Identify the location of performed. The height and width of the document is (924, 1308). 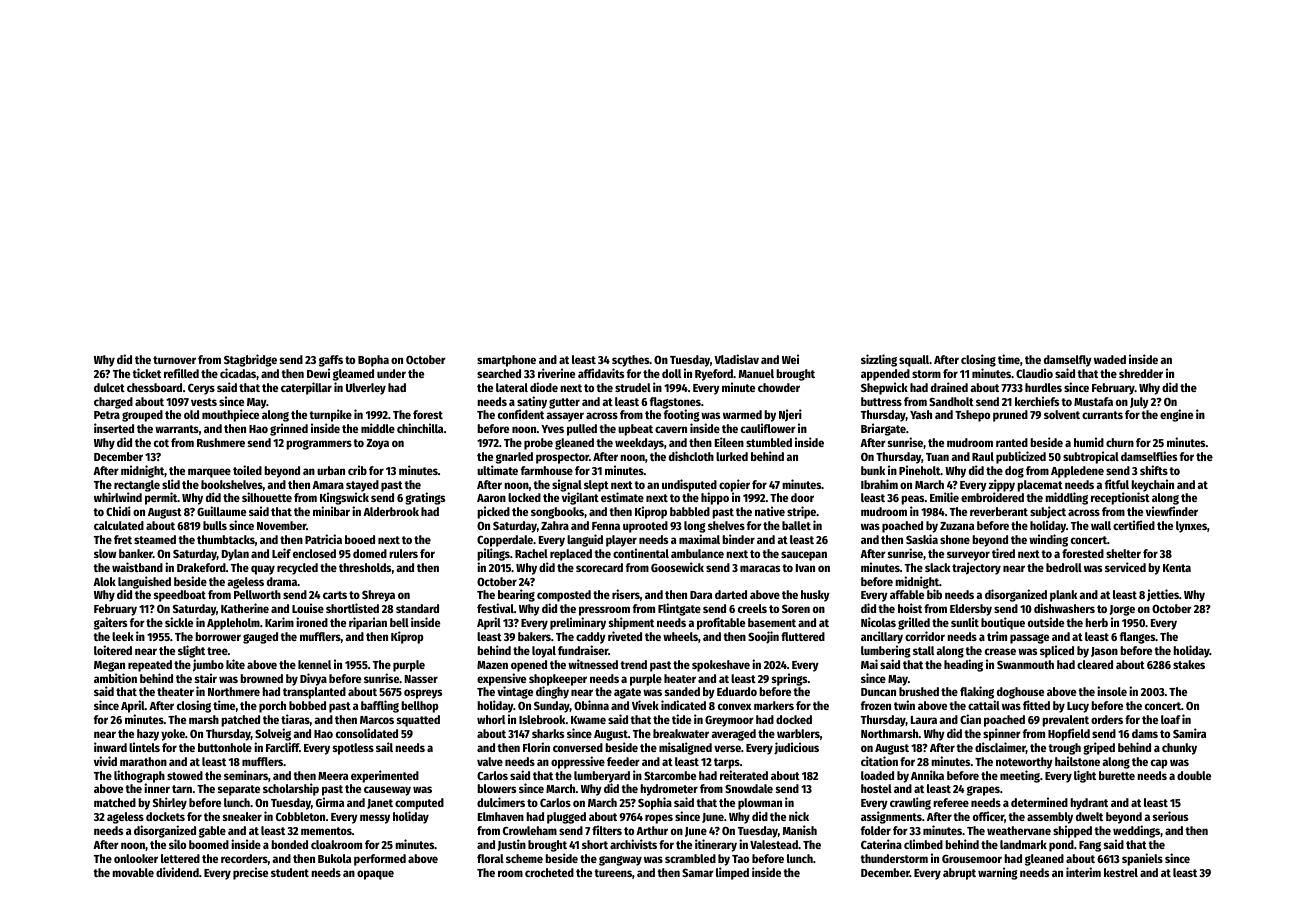
(380, 860).
